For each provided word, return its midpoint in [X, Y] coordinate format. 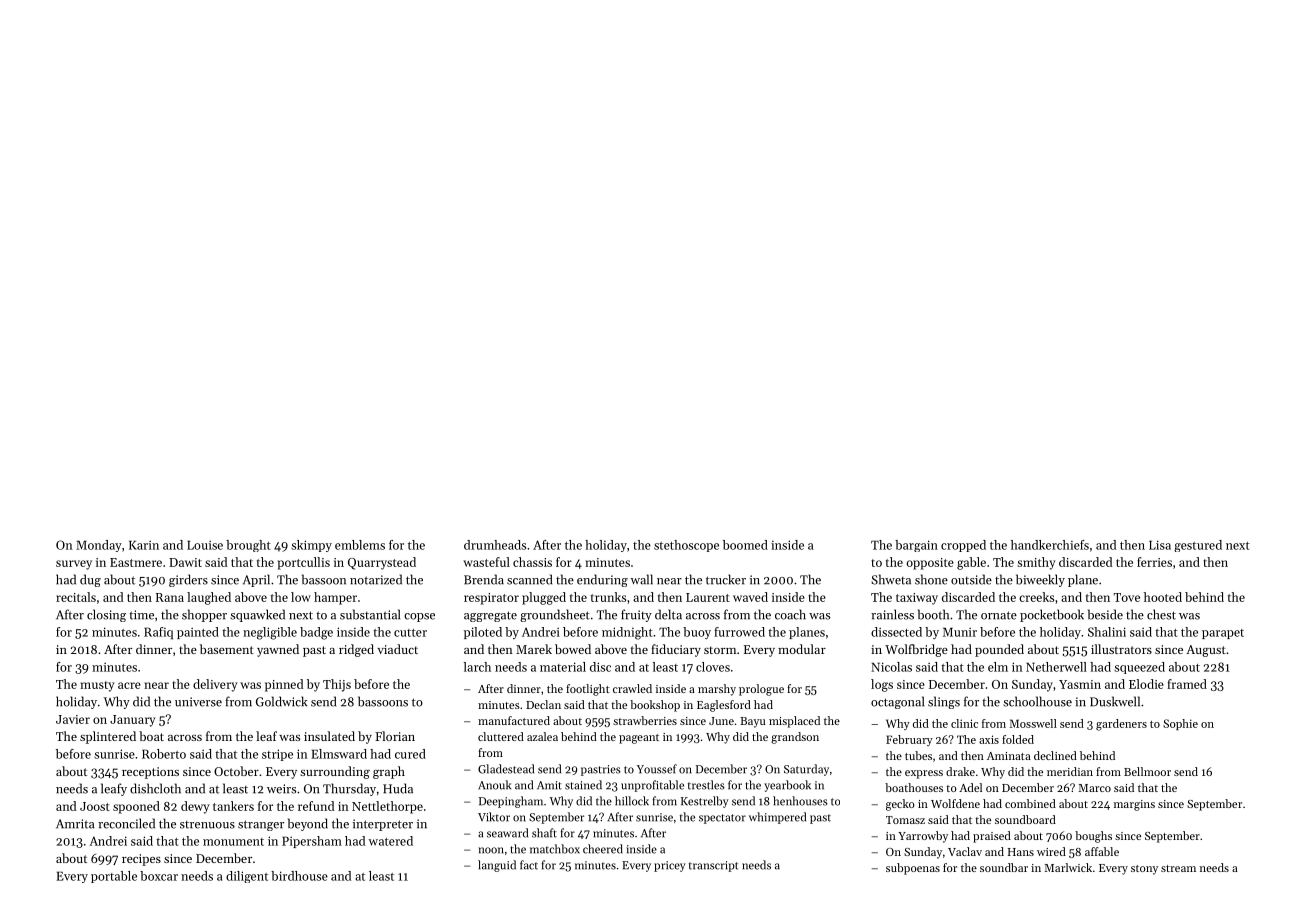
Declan [543, 704]
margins [1134, 805]
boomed [745, 545]
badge [316, 633]
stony [1144, 870]
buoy [697, 633]
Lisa [1160, 545]
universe [198, 702]
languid [497, 866]
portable [114, 877]
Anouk [494, 785]
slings [944, 702]
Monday [99, 546]
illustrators [1121, 649]
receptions [150, 773]
